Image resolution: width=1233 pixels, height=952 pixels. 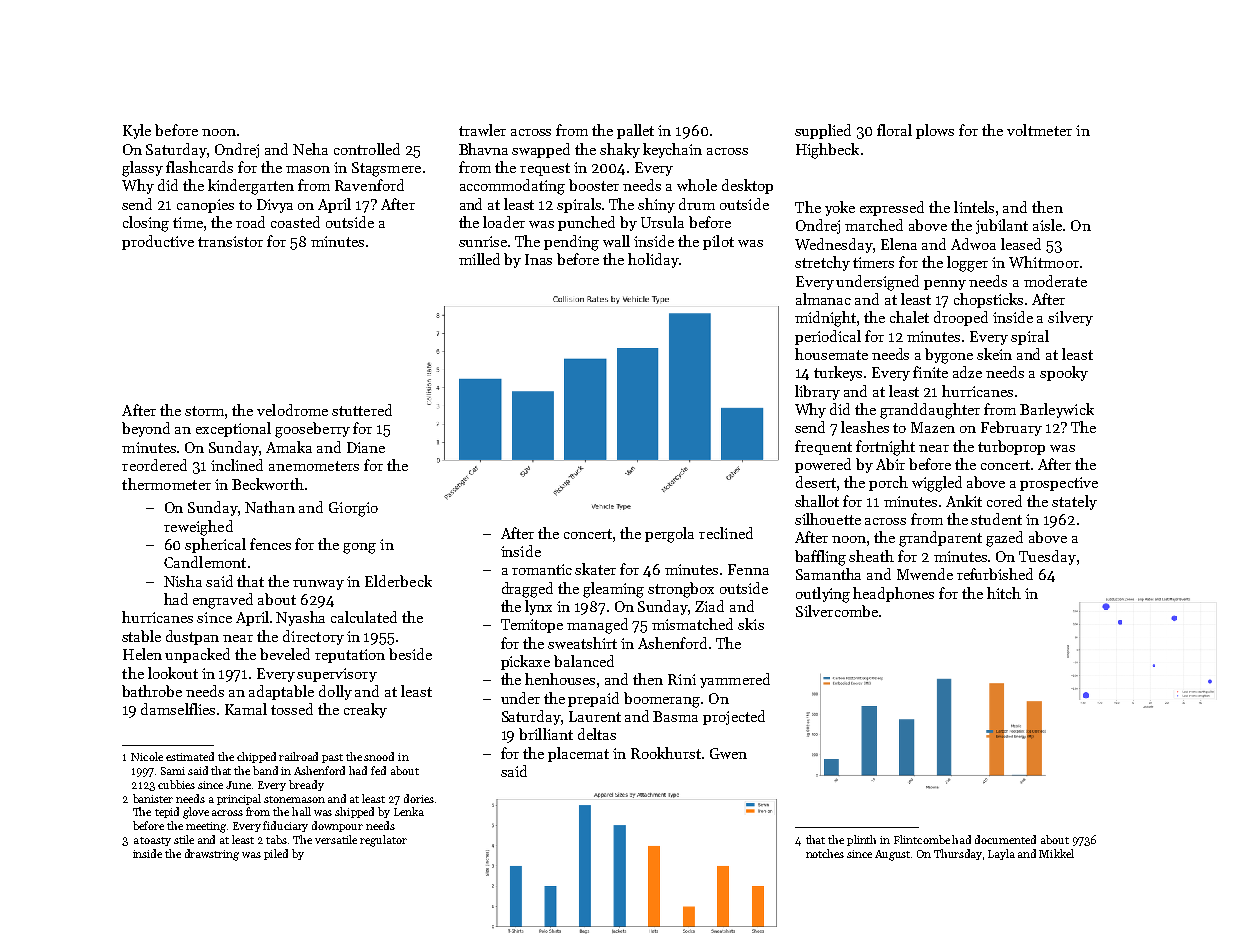 What do you see at coordinates (158, 242) in the screenshot?
I see `productive` at bounding box center [158, 242].
